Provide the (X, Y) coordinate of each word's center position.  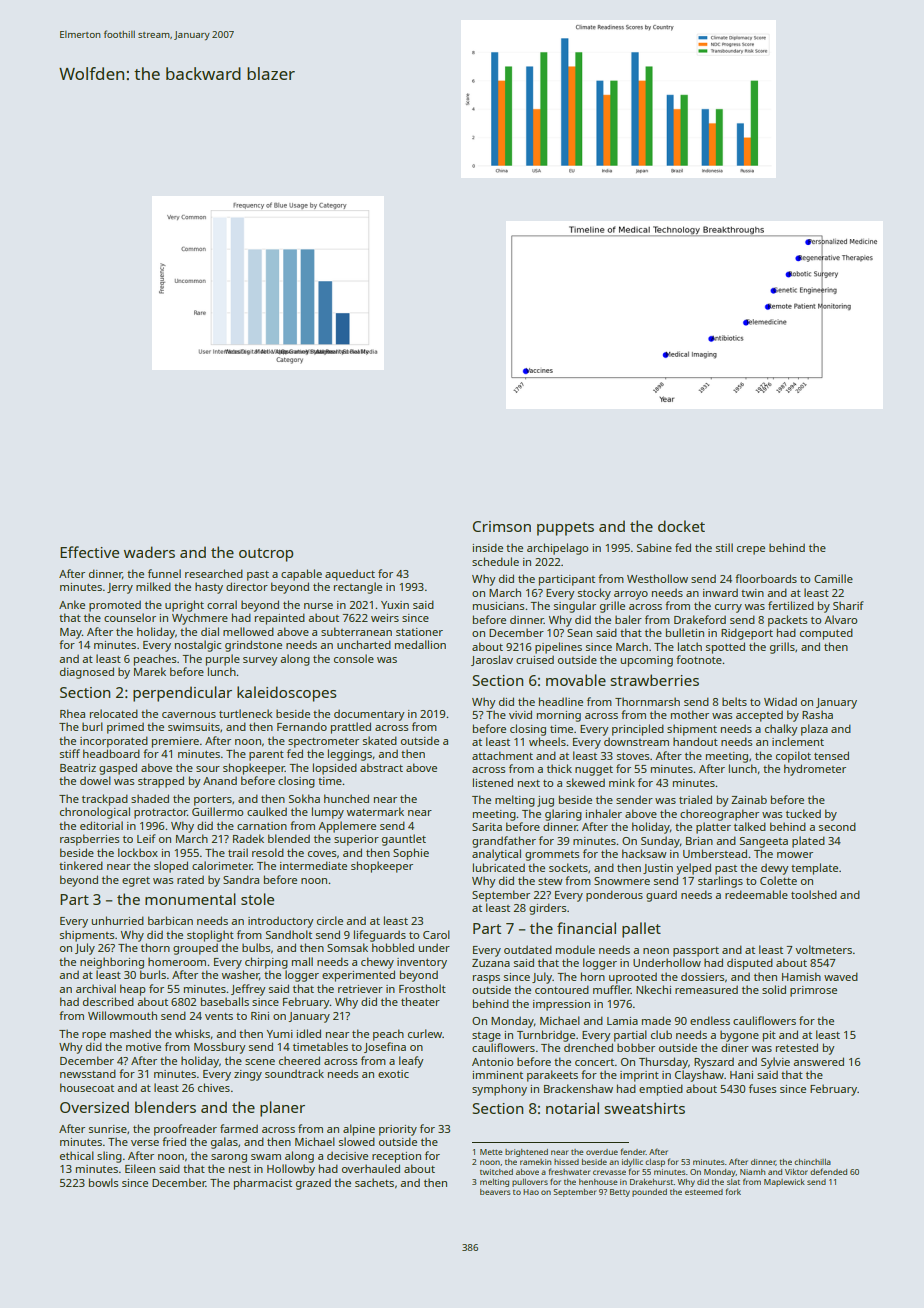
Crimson (502, 526)
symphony (499, 1090)
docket (681, 526)
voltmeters (823, 949)
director (247, 586)
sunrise (108, 1129)
